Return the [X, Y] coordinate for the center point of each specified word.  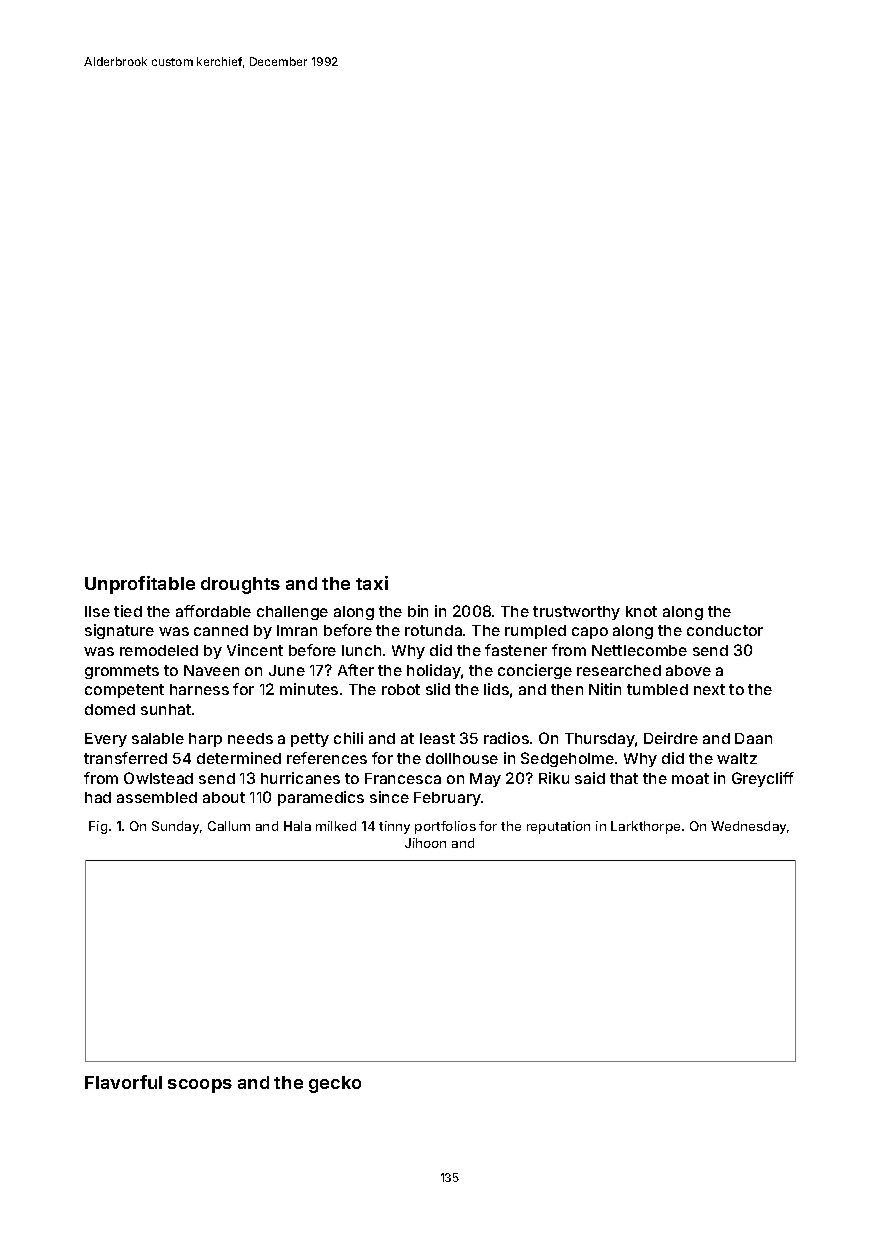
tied [128, 611]
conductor [725, 630]
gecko [335, 1084]
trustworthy [576, 613]
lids [496, 689]
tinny [394, 827]
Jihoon [425, 843]
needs [250, 738]
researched [619, 670]
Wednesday [748, 827]
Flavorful [123, 1082]
